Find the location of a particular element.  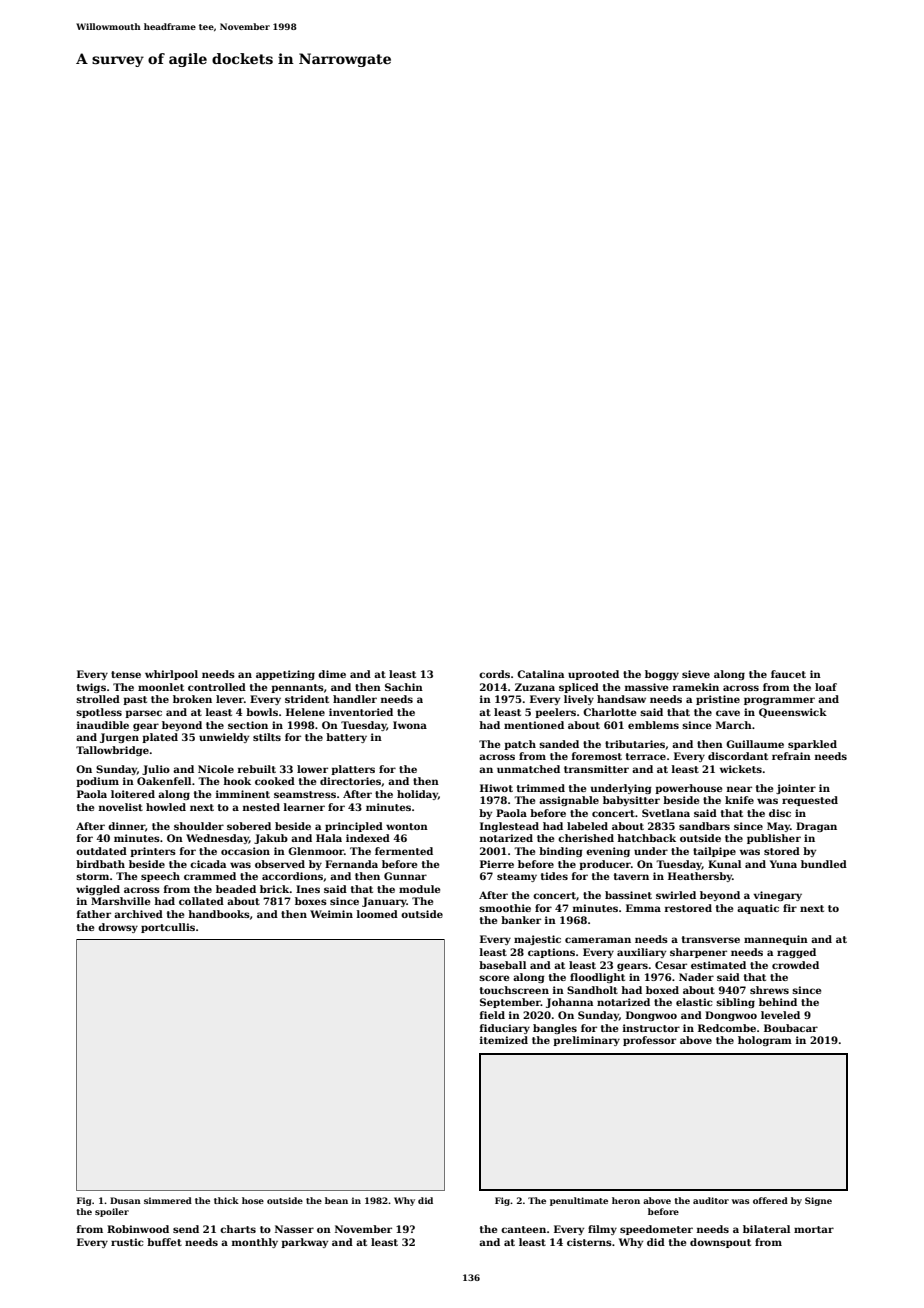

ragged is located at coordinates (796, 953).
